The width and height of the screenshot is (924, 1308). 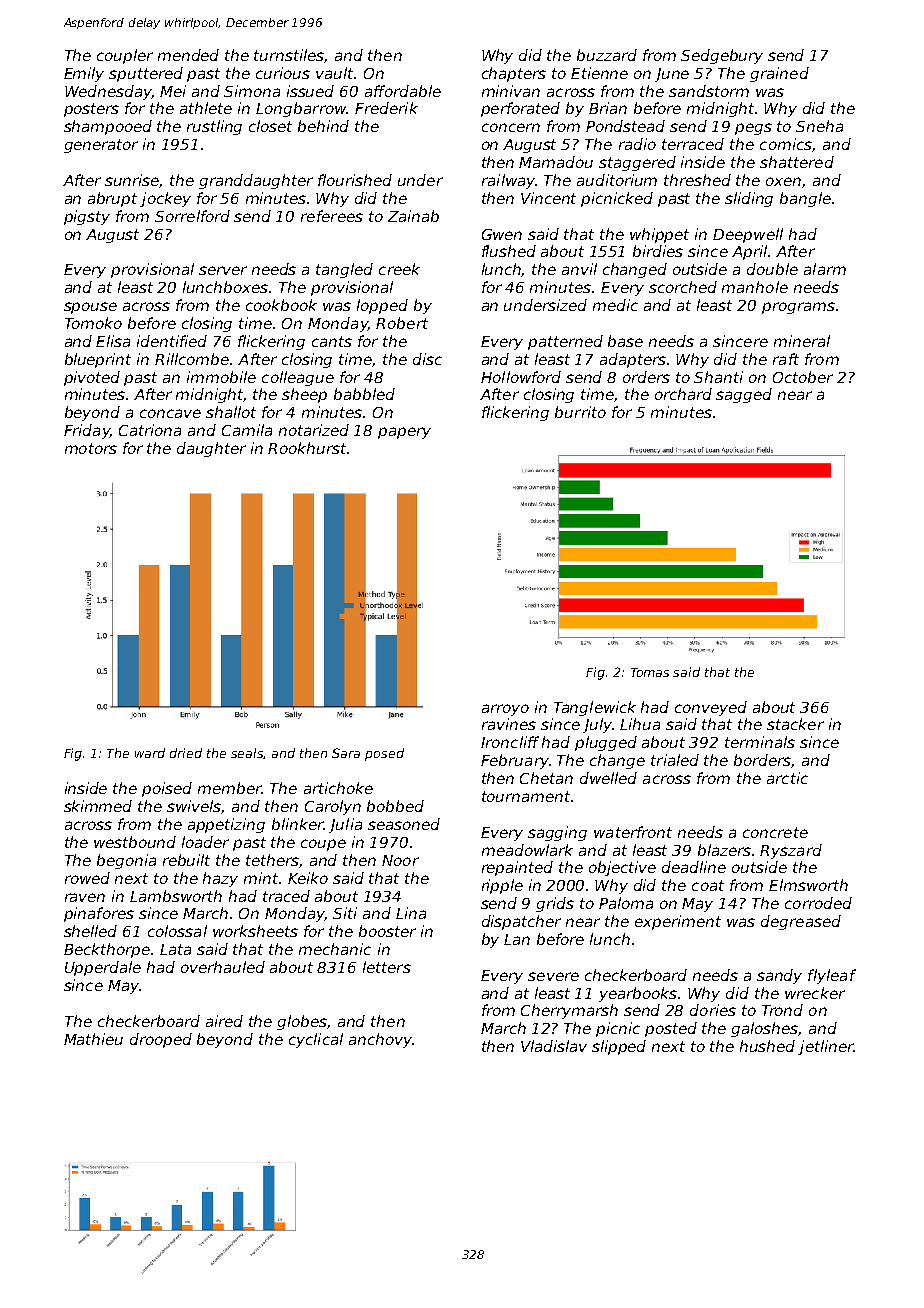 What do you see at coordinates (231, 412) in the screenshot?
I see `shallot` at bounding box center [231, 412].
